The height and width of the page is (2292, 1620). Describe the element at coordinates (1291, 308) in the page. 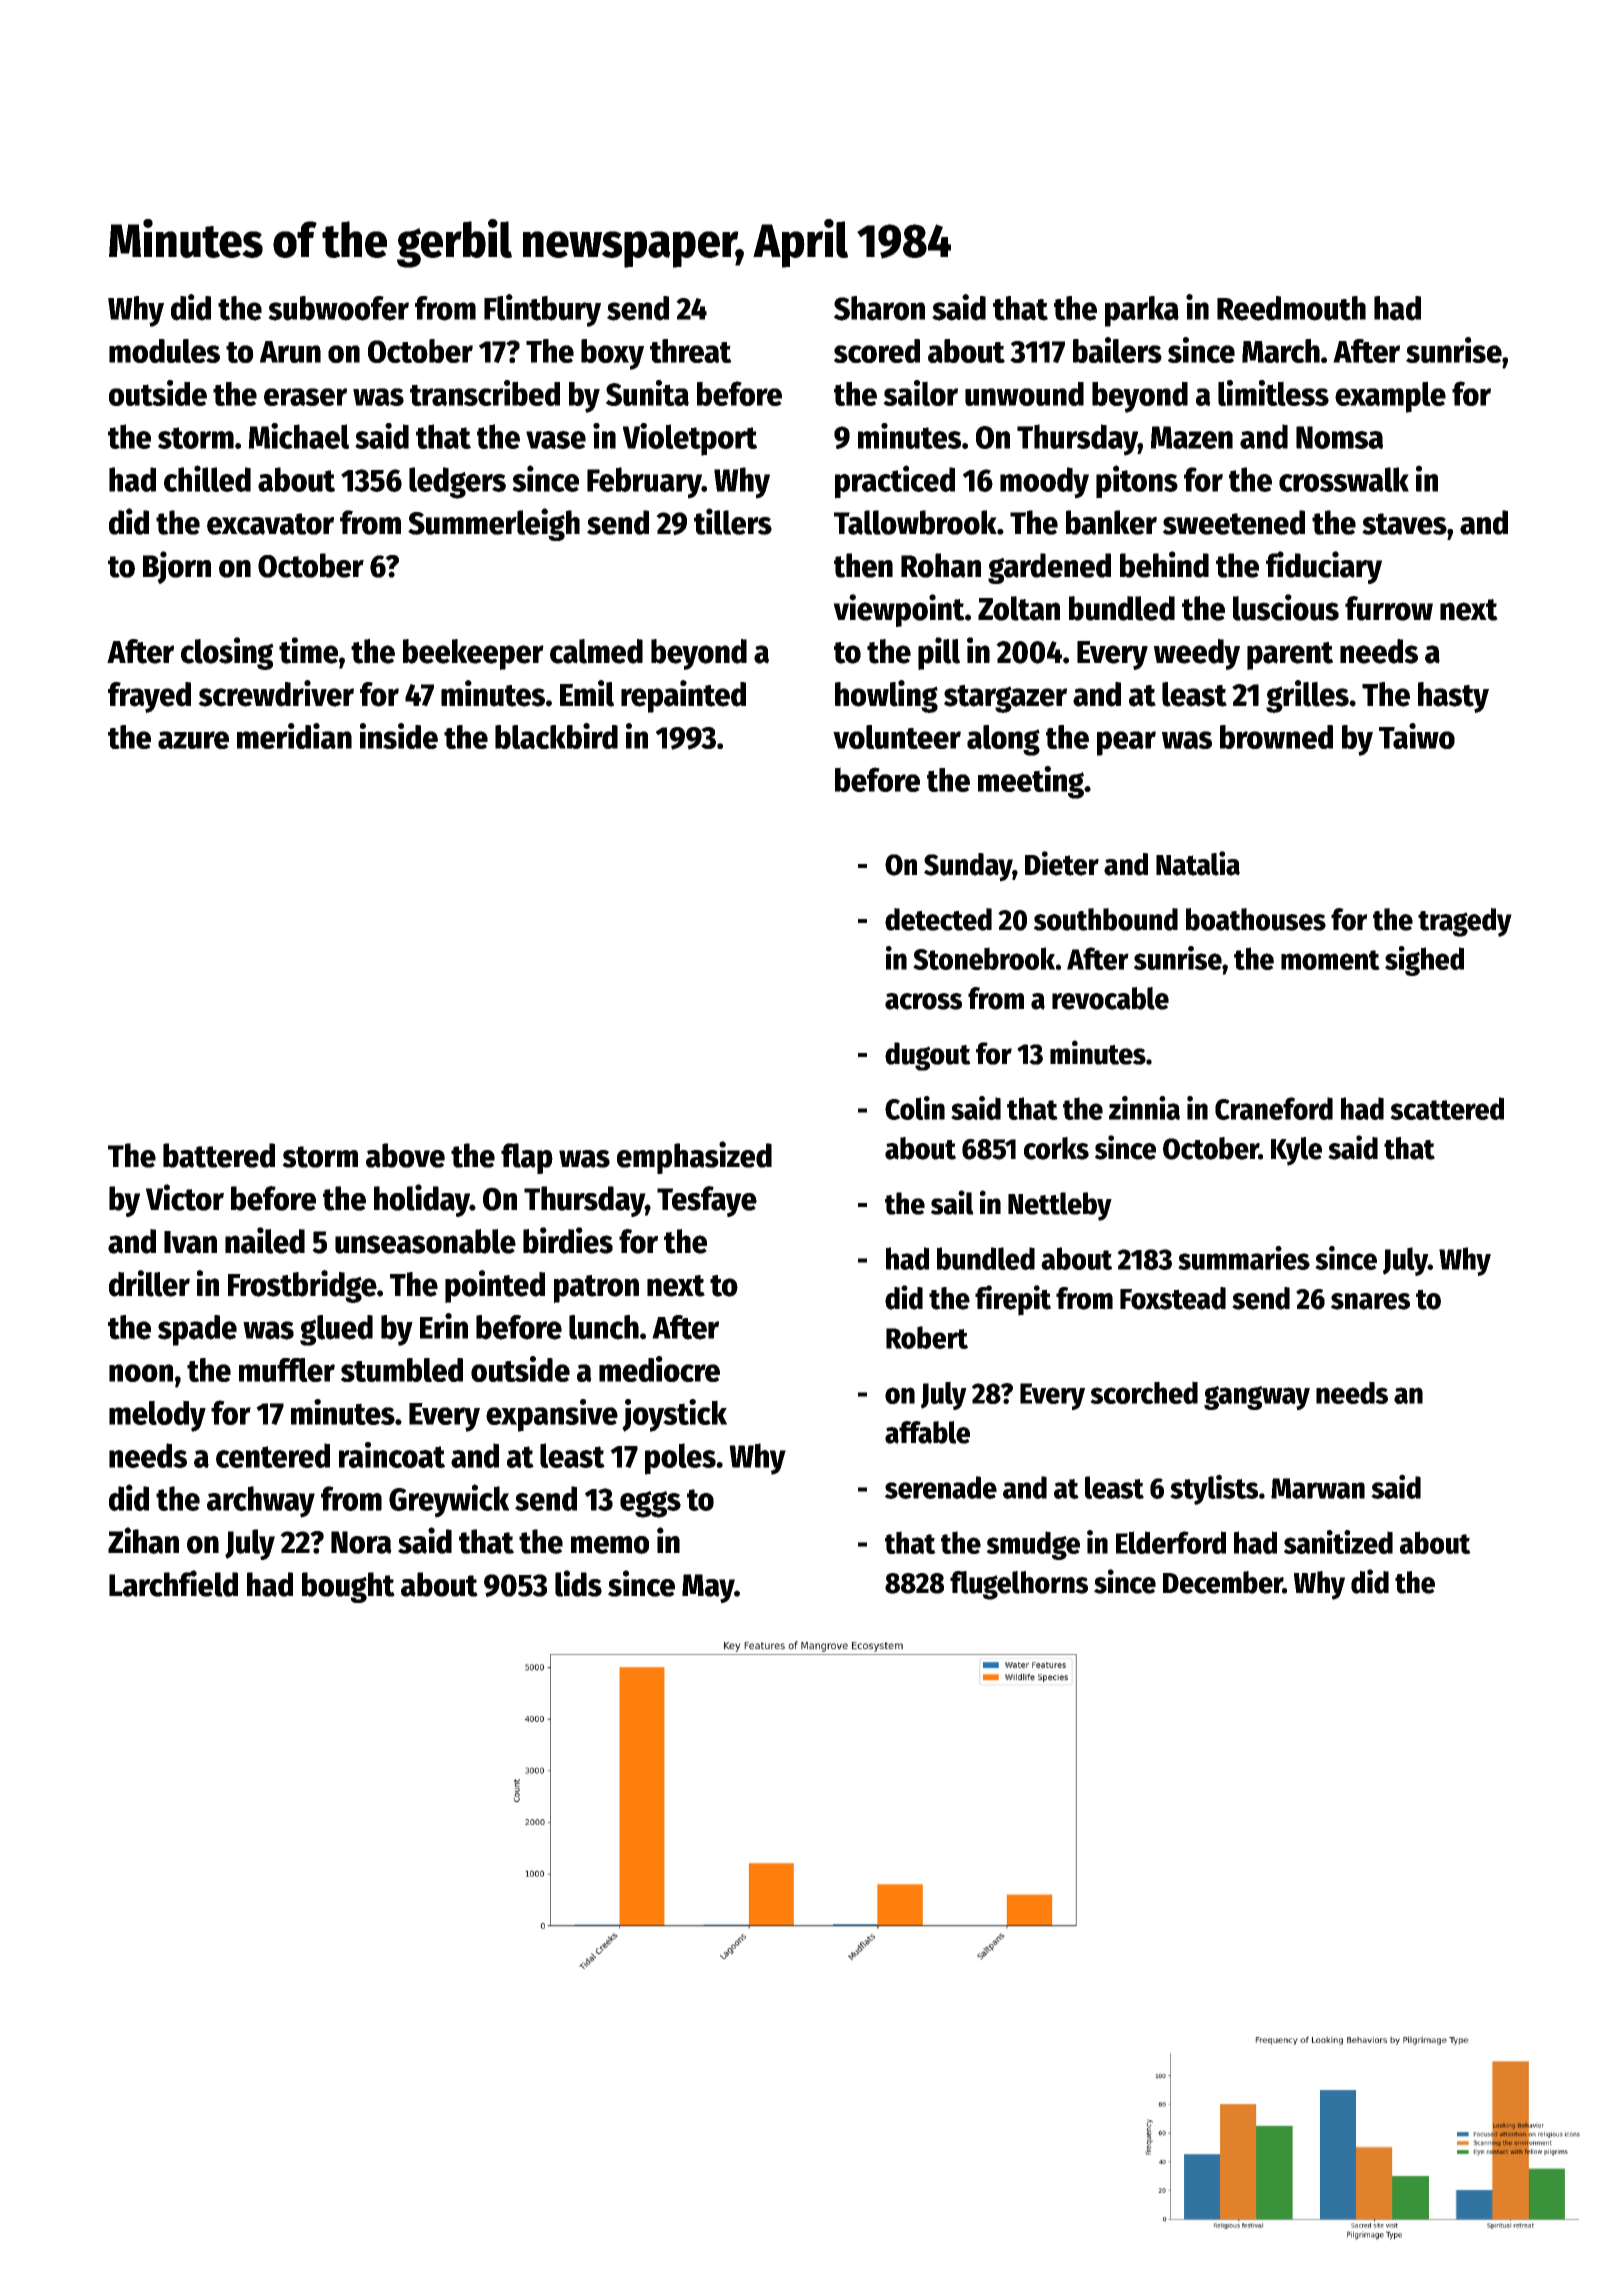

I see `Reedmouth` at that location.
